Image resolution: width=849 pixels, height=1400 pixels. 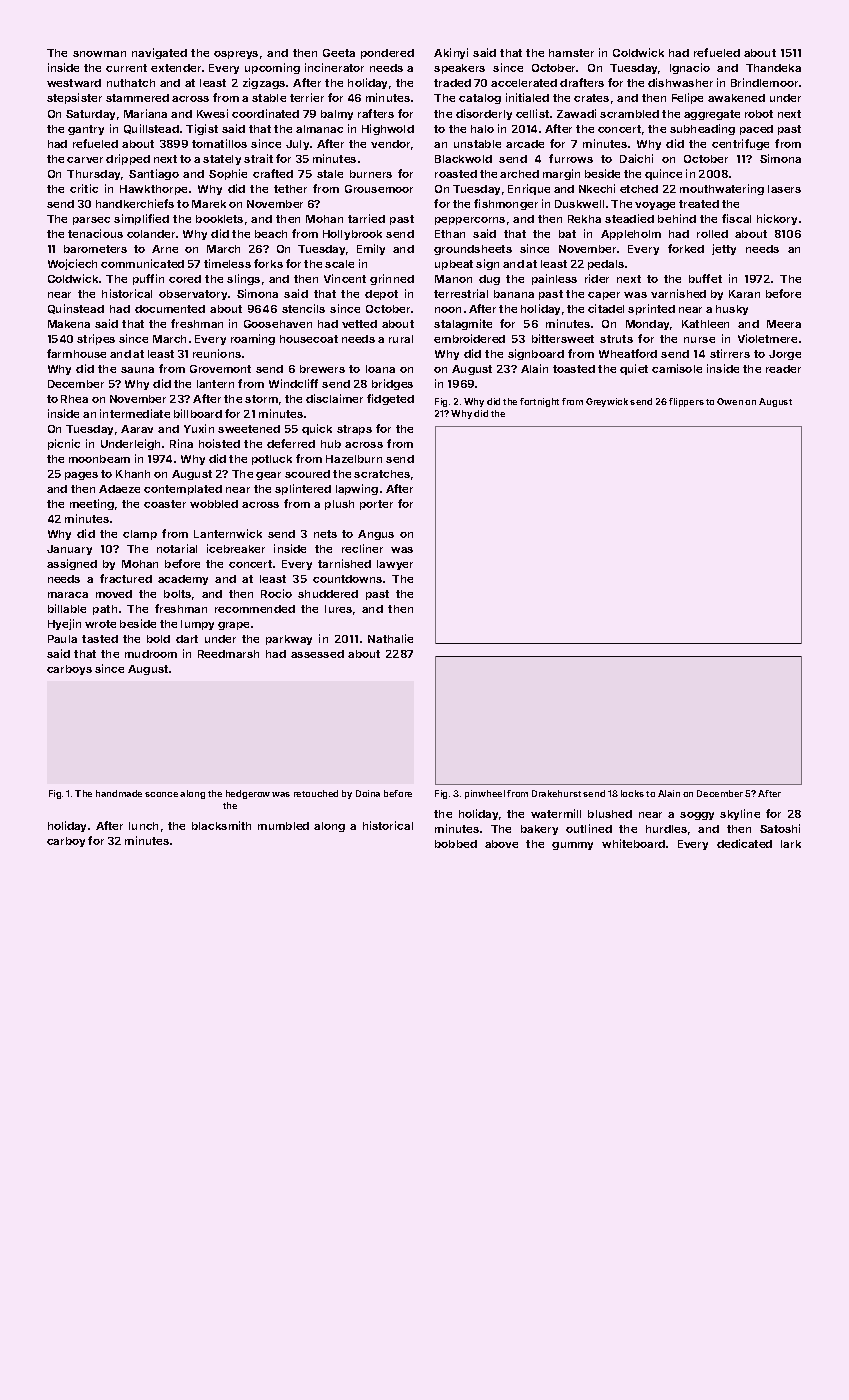 I want to click on pinwheel, so click(x=485, y=794).
